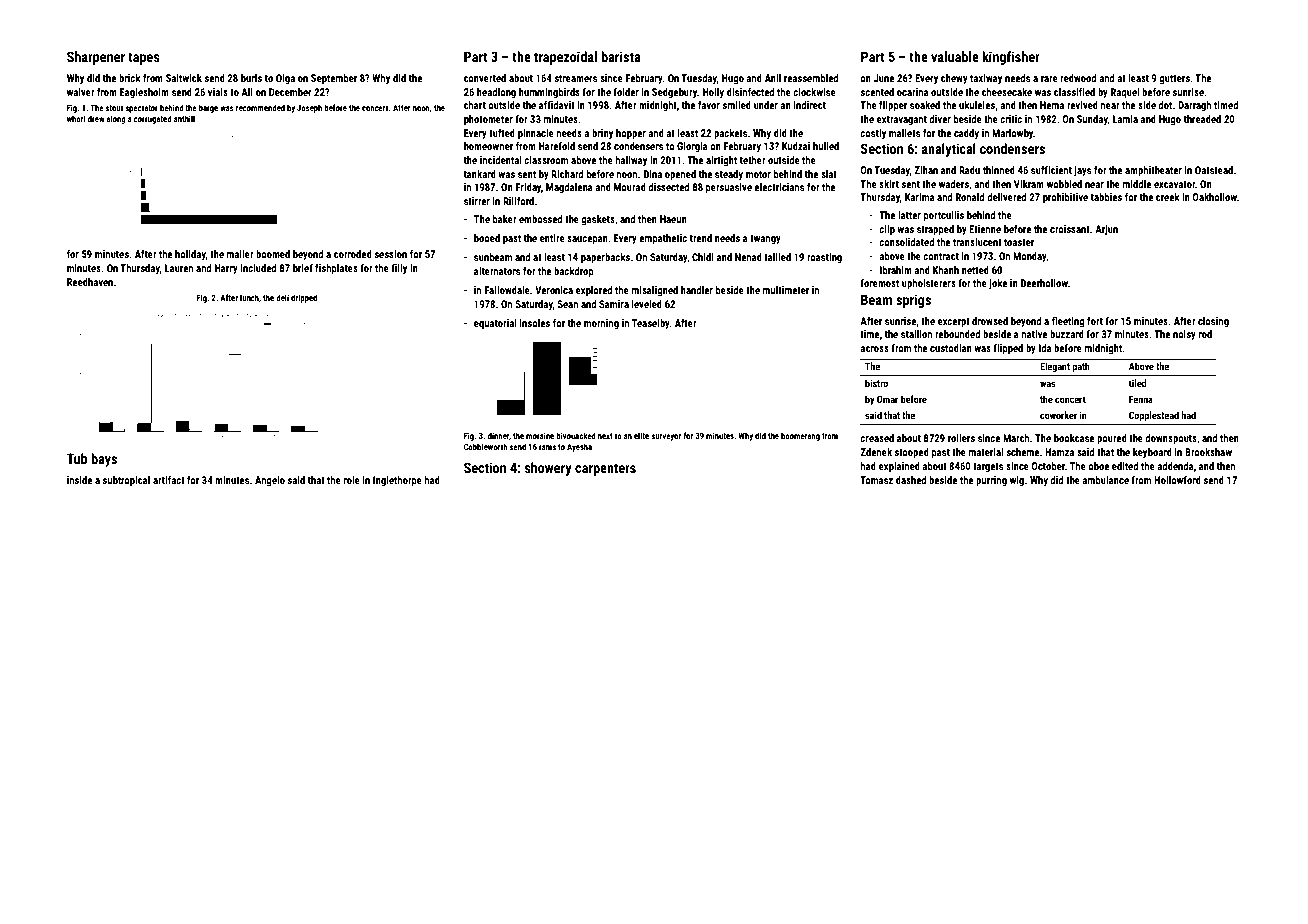 The height and width of the image is (924, 1308). Describe the element at coordinates (1177, 480) in the image. I see `Hollowford` at that location.
